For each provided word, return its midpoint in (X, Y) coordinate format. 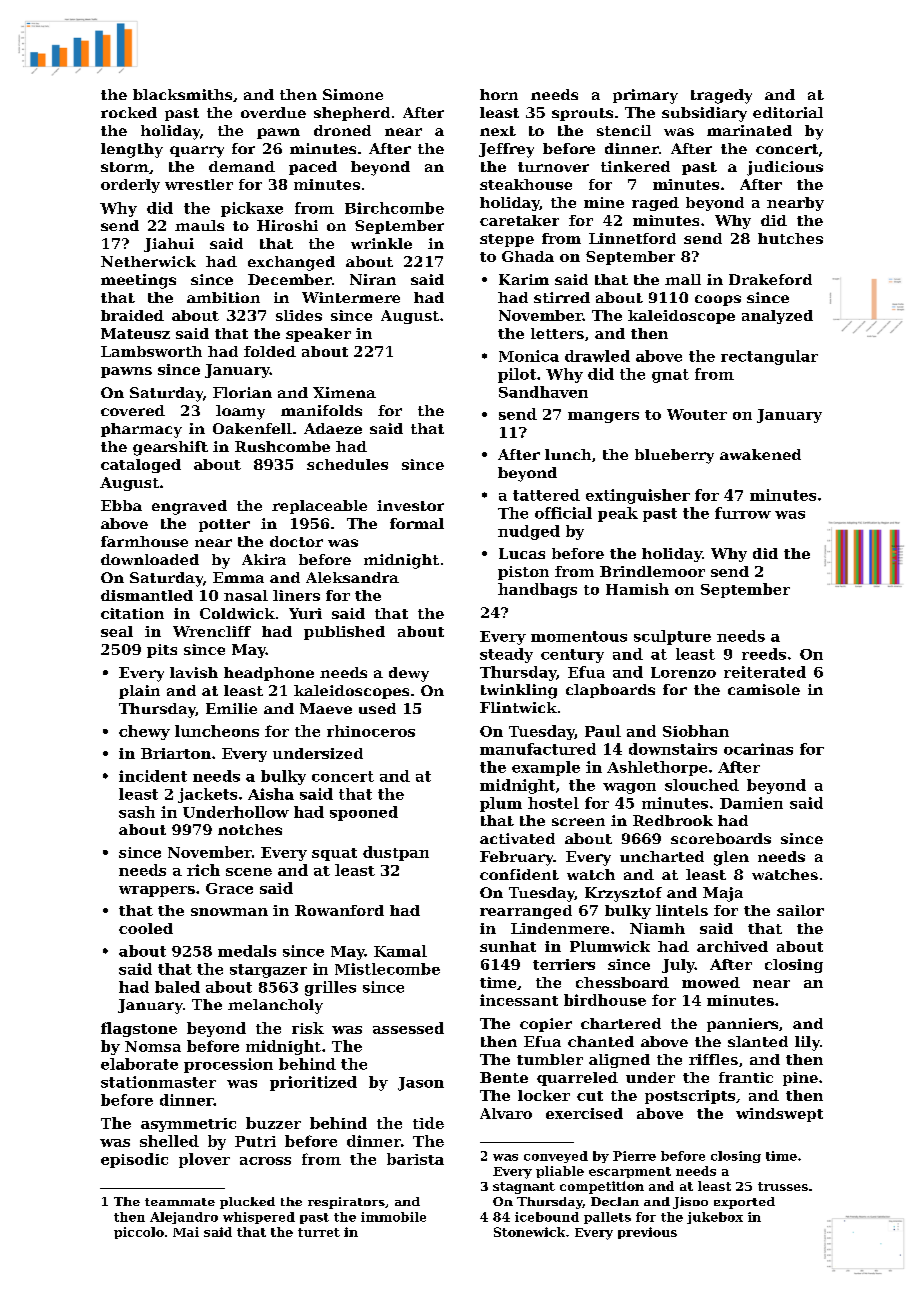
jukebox (715, 1218)
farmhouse (144, 541)
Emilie (231, 708)
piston (523, 573)
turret (319, 1232)
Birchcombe (394, 208)
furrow (743, 513)
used (377, 708)
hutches (790, 238)
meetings (138, 281)
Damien (751, 803)
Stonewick (529, 1232)
